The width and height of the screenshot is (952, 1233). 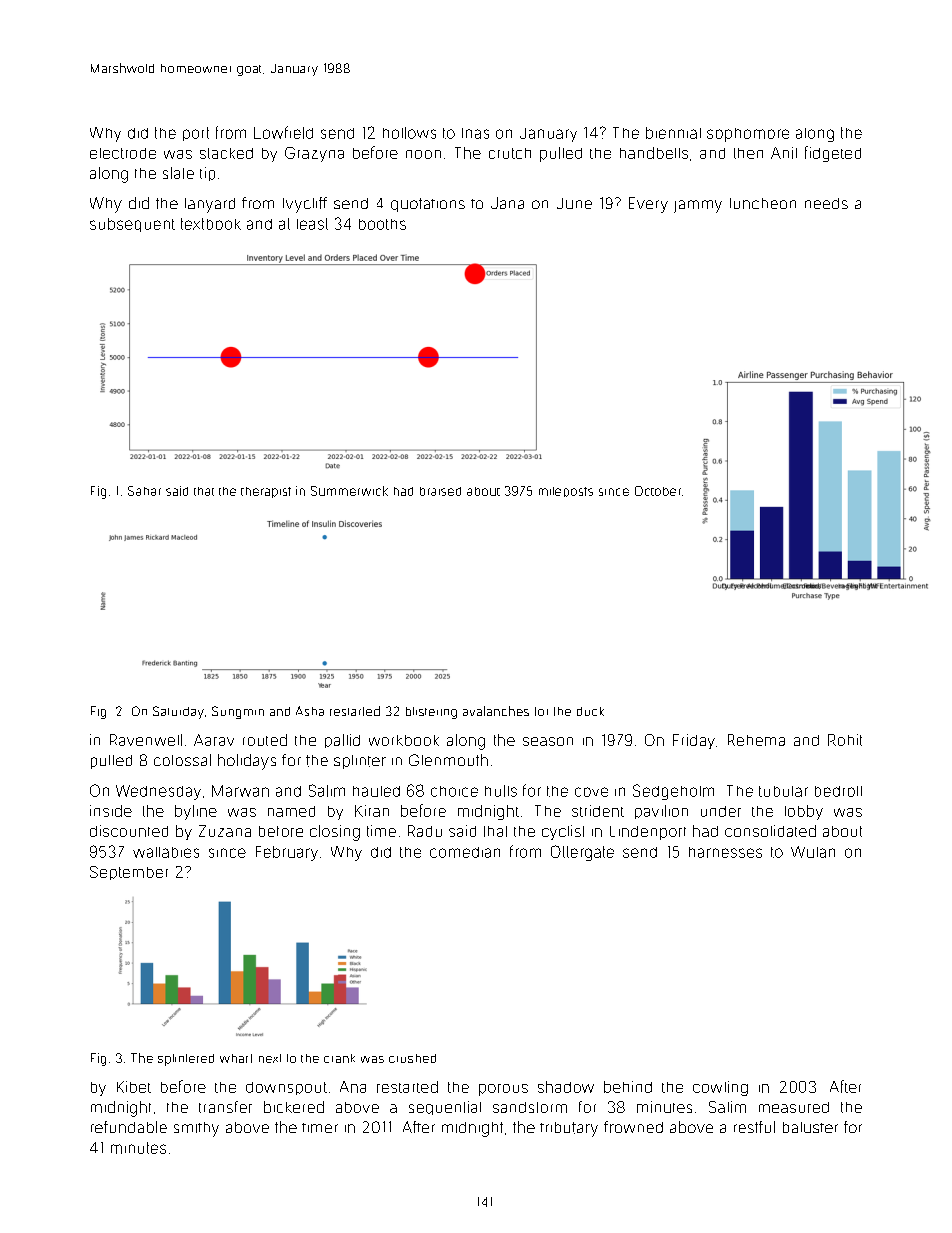 I want to click on Ravenwell, so click(x=146, y=740).
